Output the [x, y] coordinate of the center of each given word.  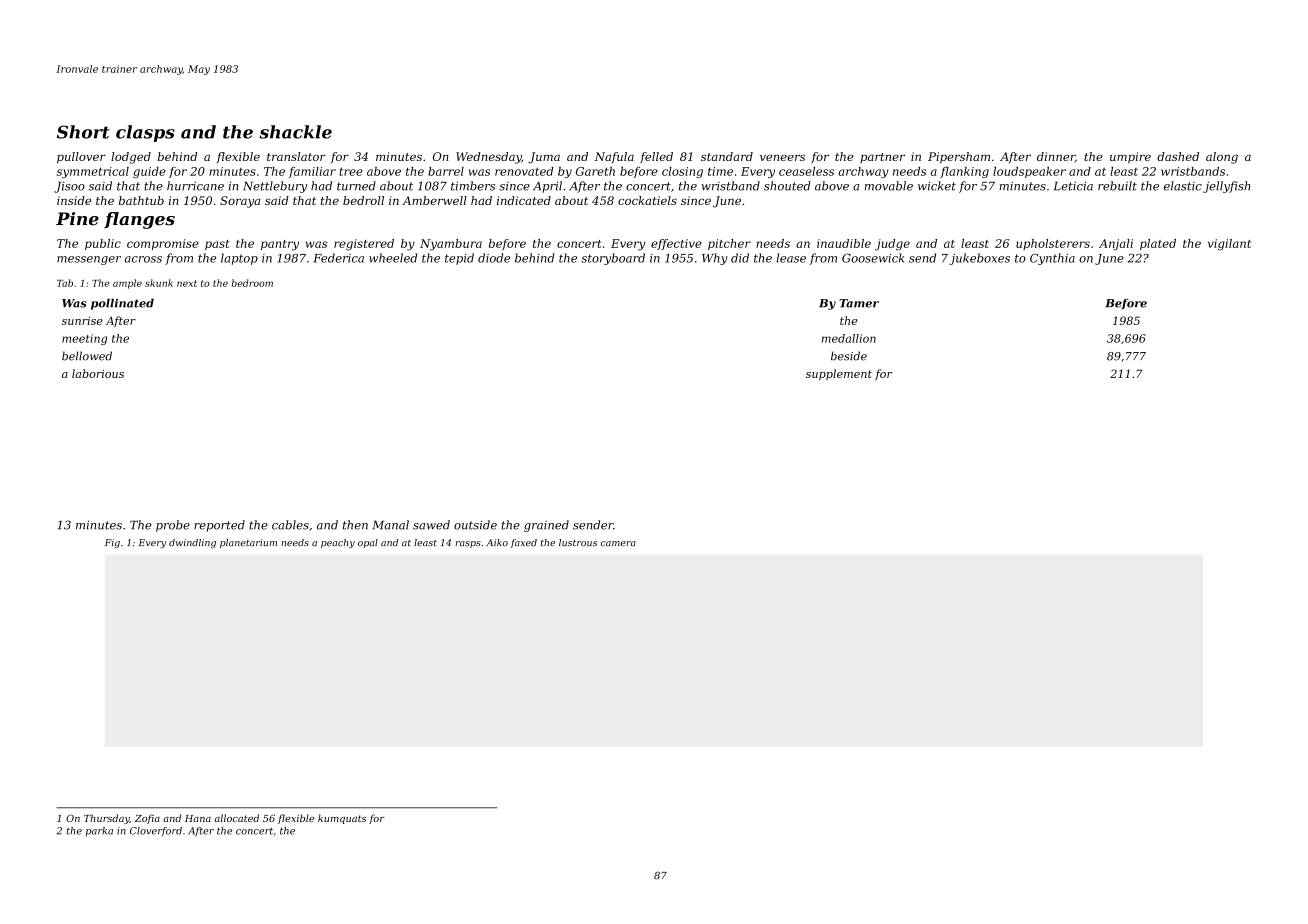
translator [296, 156]
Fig [112, 543]
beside [849, 356]
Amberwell [434, 200]
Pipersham [959, 158]
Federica [338, 258]
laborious [98, 373]
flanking [964, 172]
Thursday [107, 819]
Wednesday [489, 158]
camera [618, 543]
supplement [839, 374]
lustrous [578, 542]
